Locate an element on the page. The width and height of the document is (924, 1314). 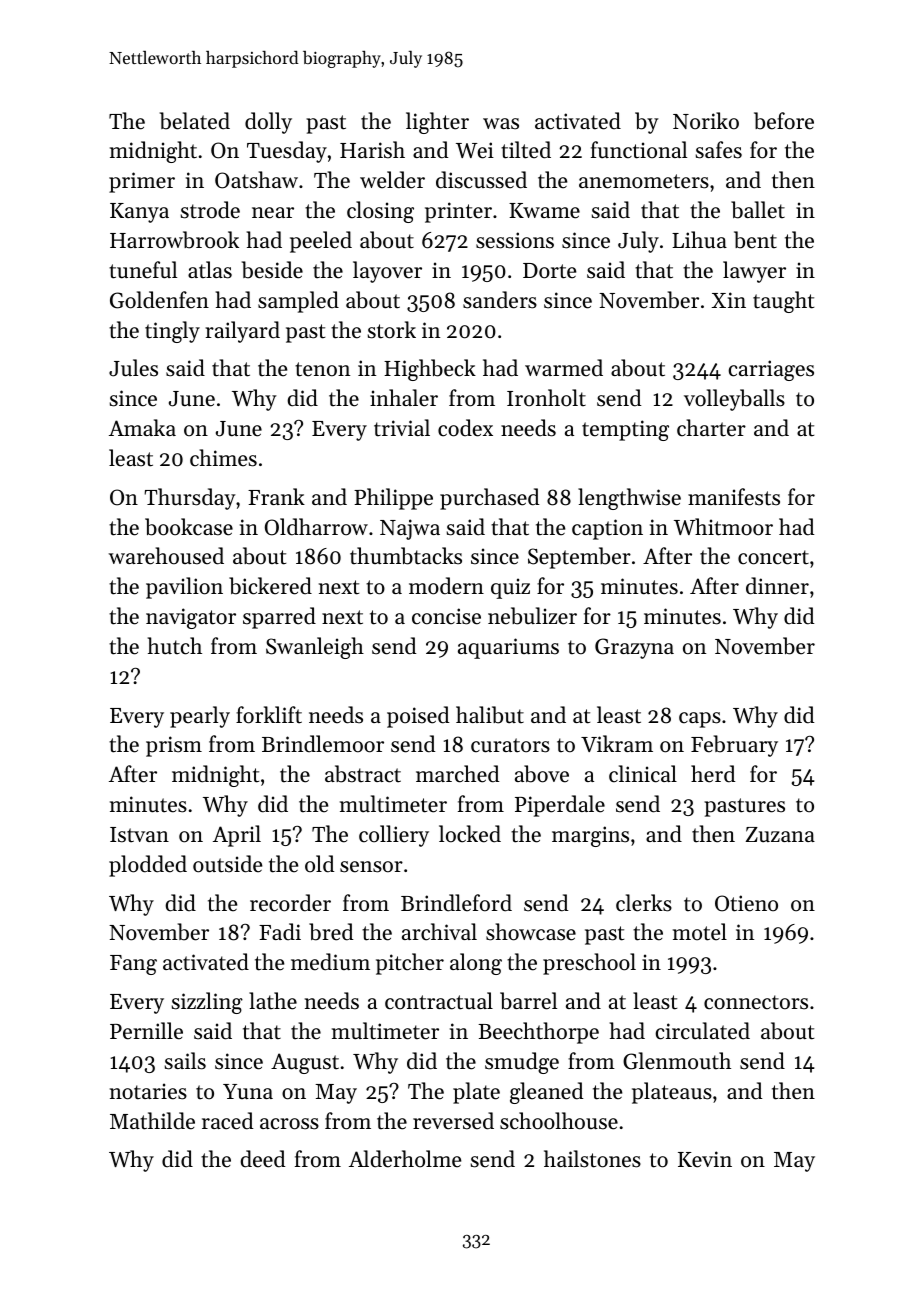
ballet is located at coordinates (758, 210).
